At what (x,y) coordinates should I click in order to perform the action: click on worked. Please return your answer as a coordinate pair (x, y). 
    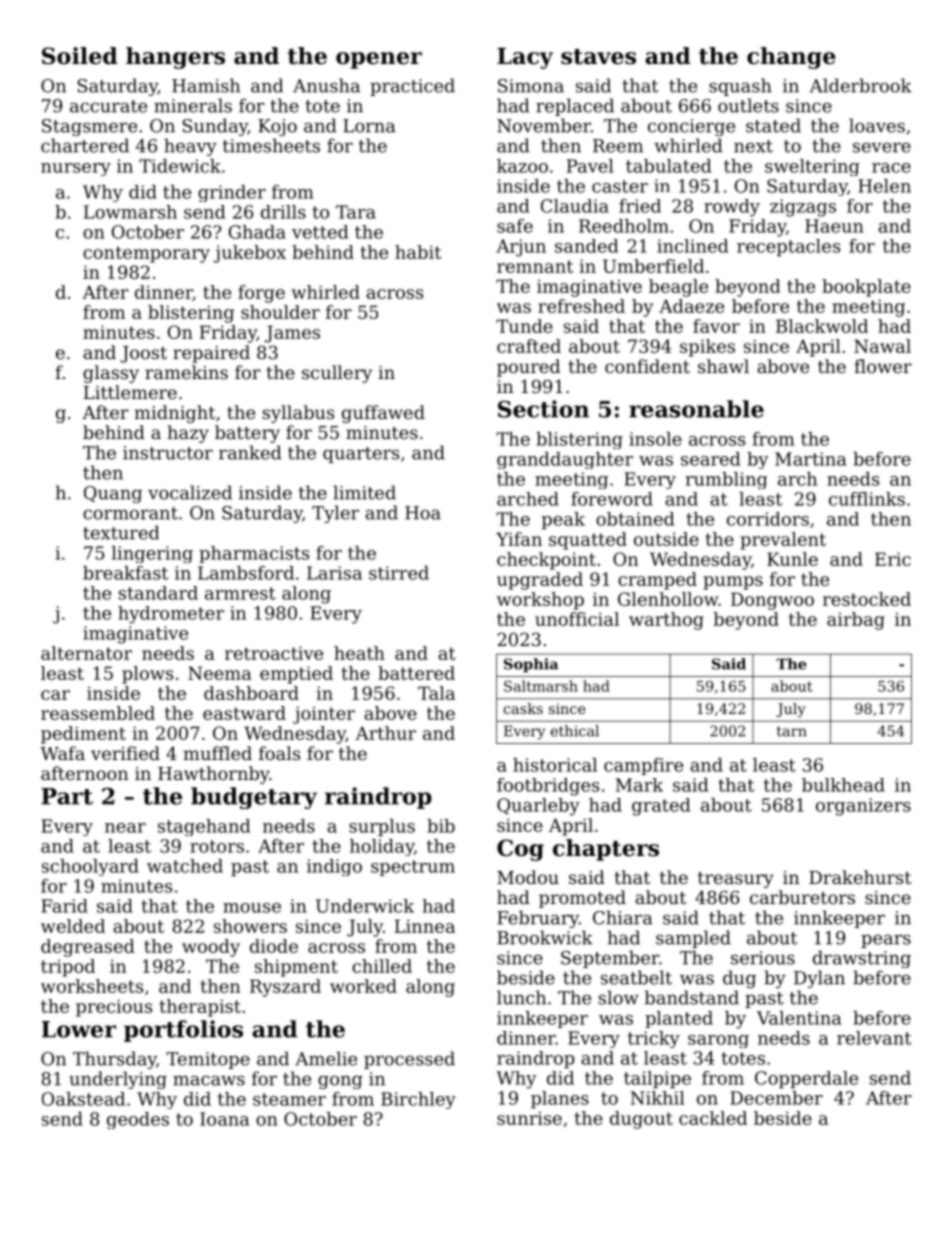
    Looking at the image, I should click on (363, 986).
